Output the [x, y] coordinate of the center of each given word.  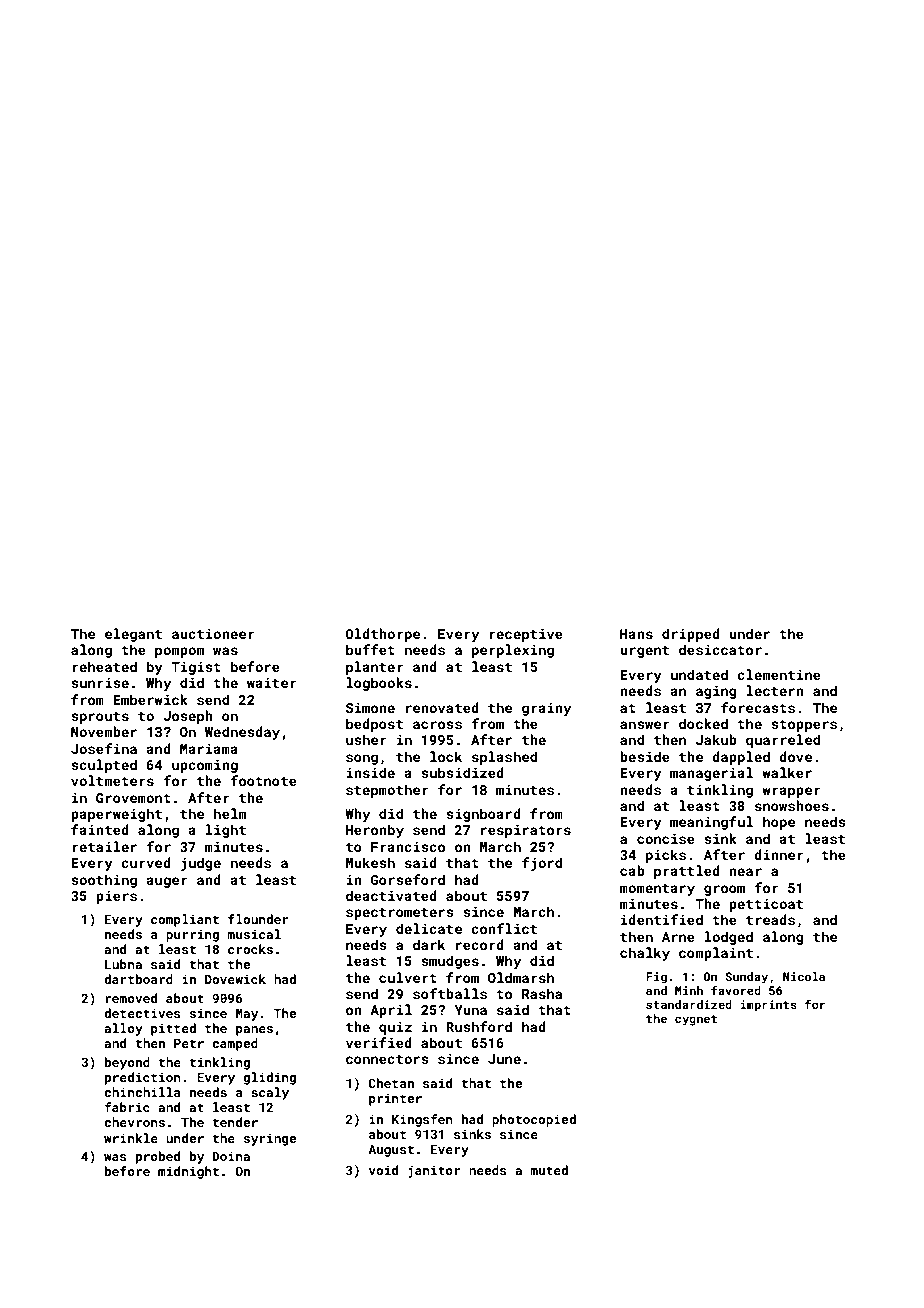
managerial [711, 774]
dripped [691, 635]
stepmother [387, 791]
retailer [104, 846]
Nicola [804, 976]
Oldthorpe [383, 635]
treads [770, 919]
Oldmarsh [521, 977]
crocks [250, 949]
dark [429, 944]
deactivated [391, 895]
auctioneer [213, 634]
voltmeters [112, 780]
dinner [779, 854]
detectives [142, 1013]
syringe [270, 1139]
